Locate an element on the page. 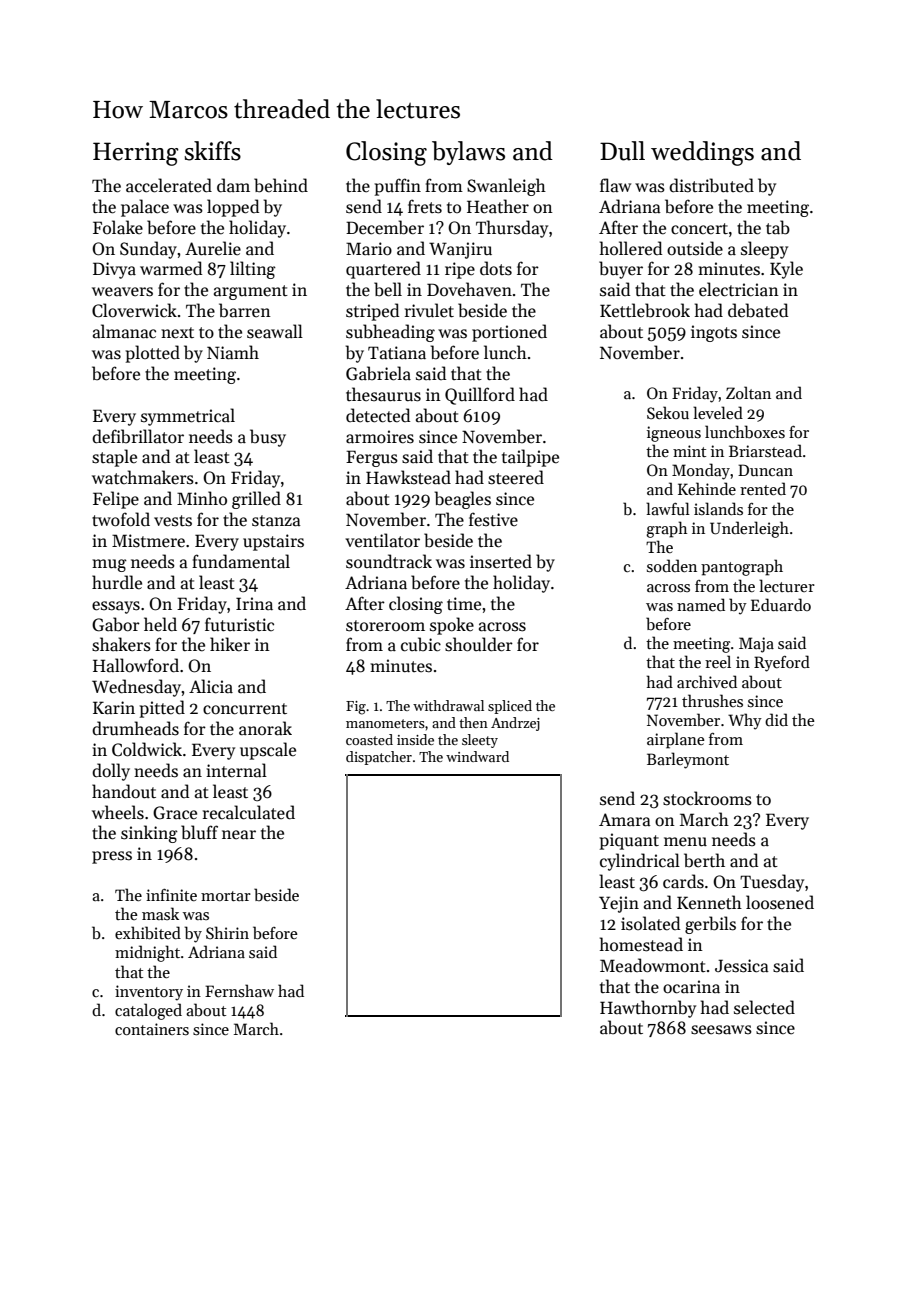 This page has height=1316, width=908. mortar is located at coordinates (226, 896).
